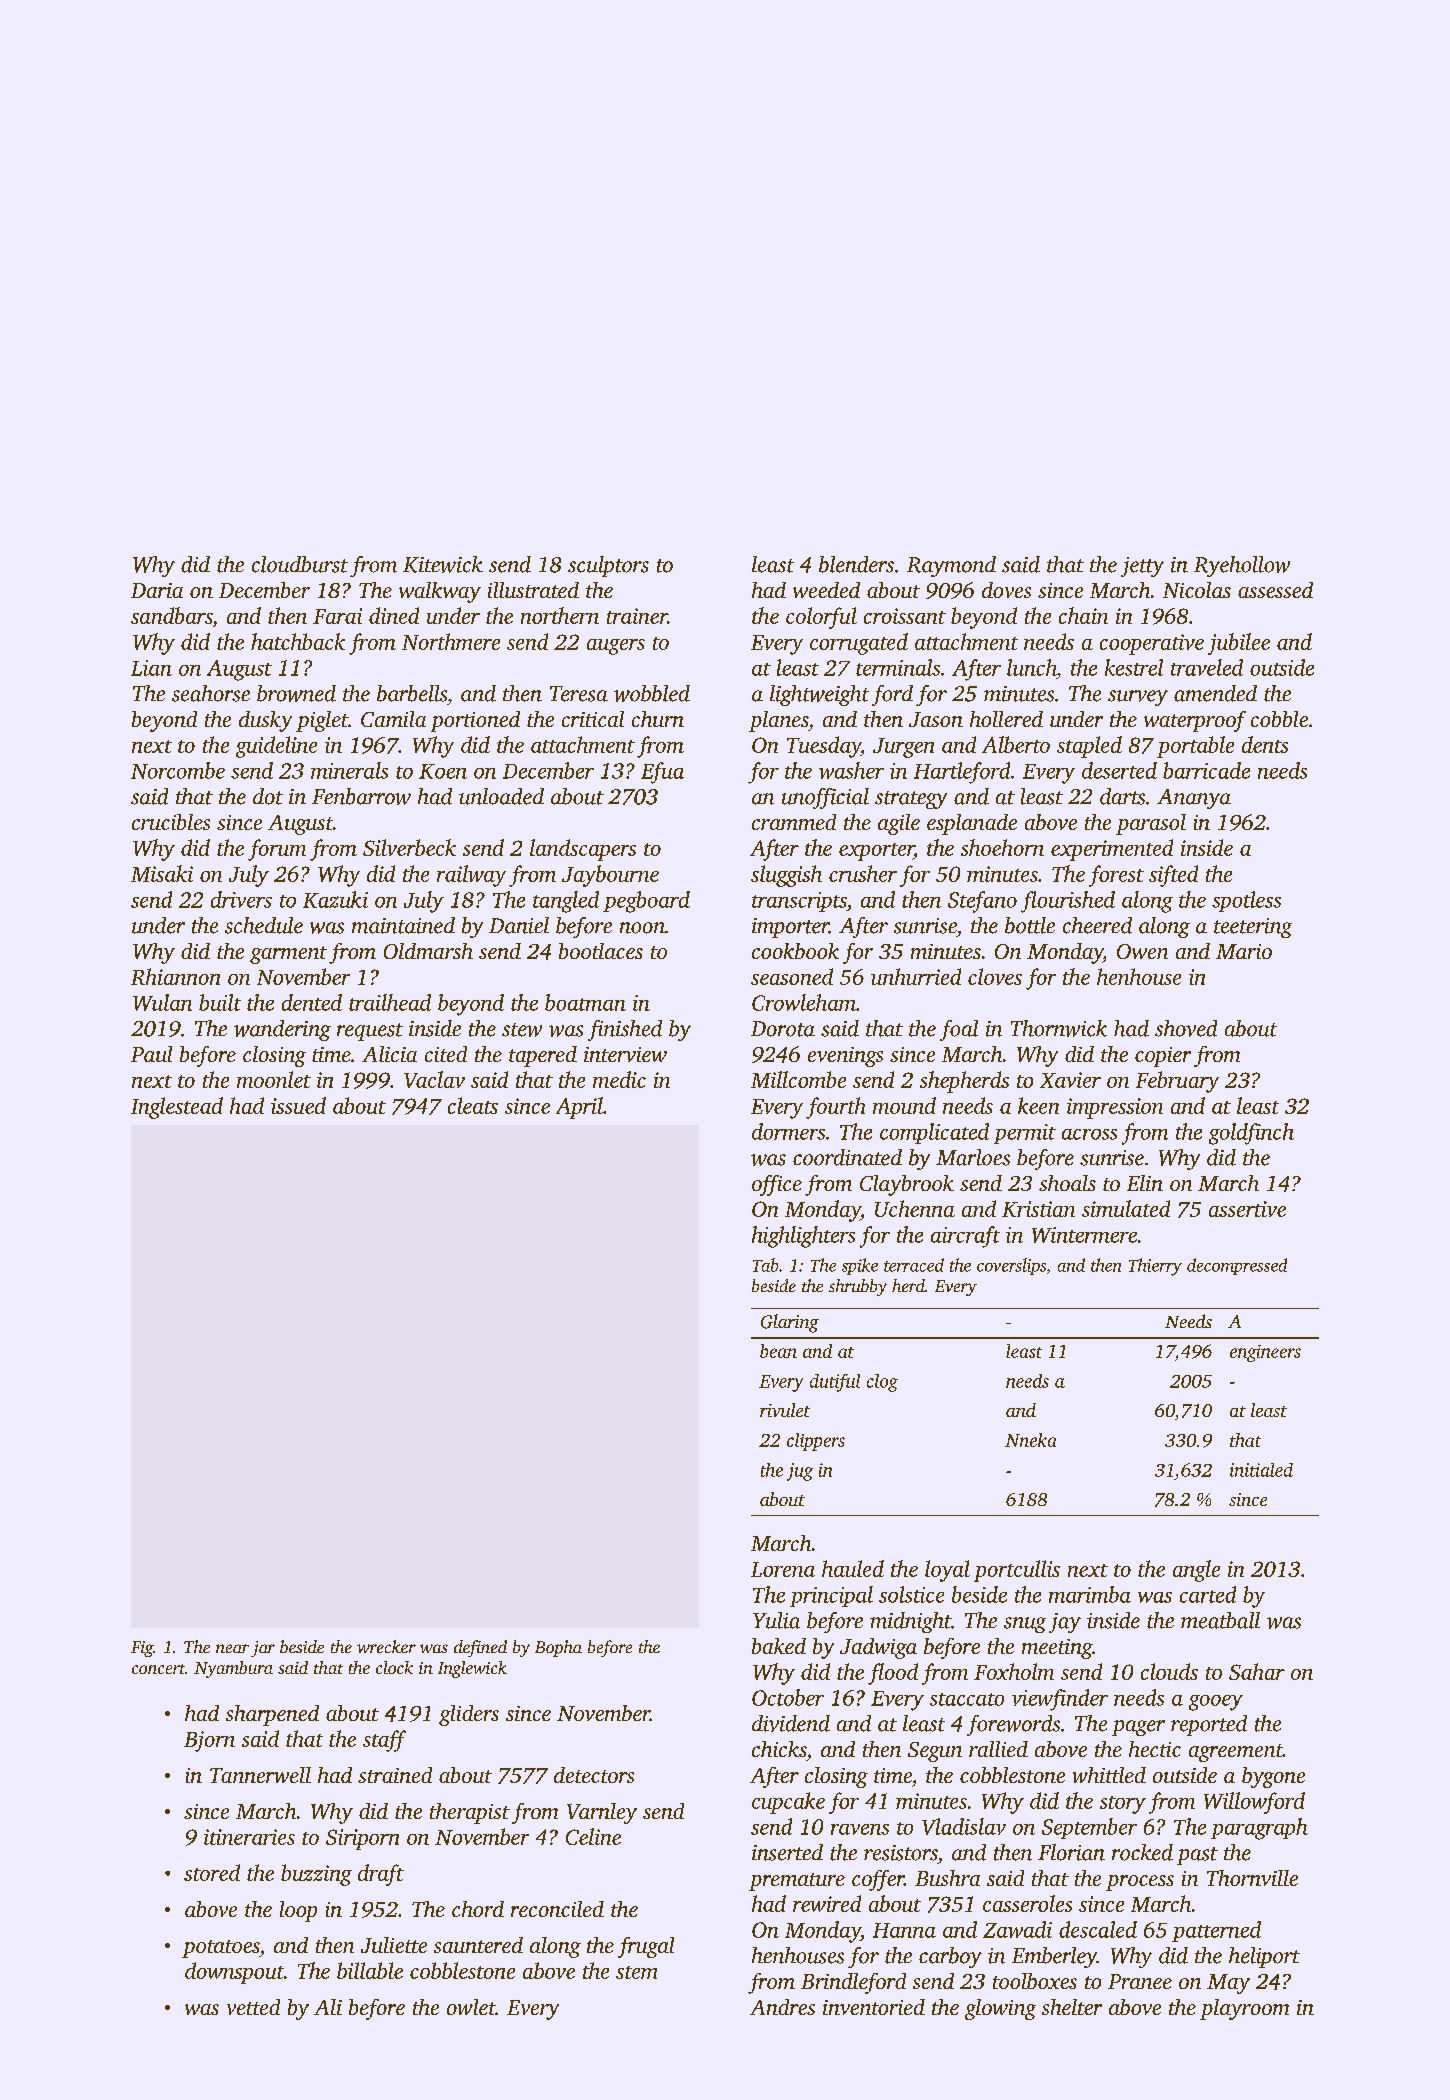 Image resolution: width=1450 pixels, height=2100 pixels. I want to click on teetering, so click(1253, 928).
